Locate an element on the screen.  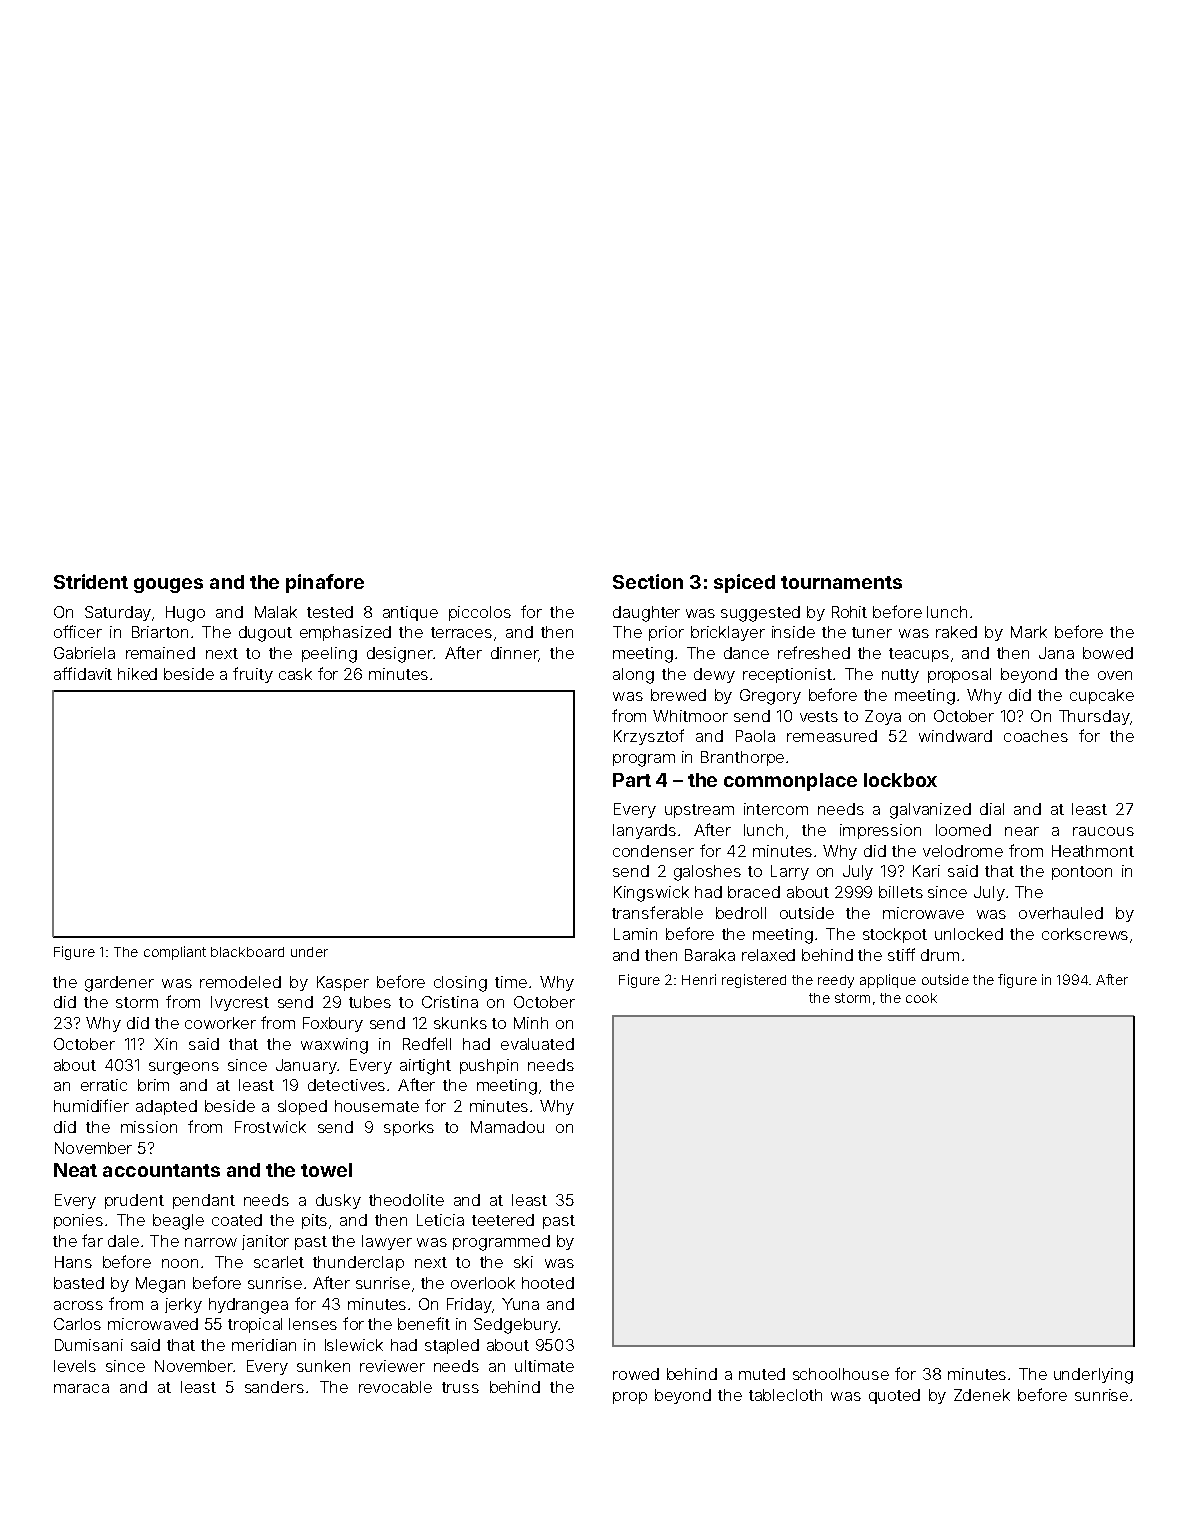
Dumisani is located at coordinates (89, 1345).
